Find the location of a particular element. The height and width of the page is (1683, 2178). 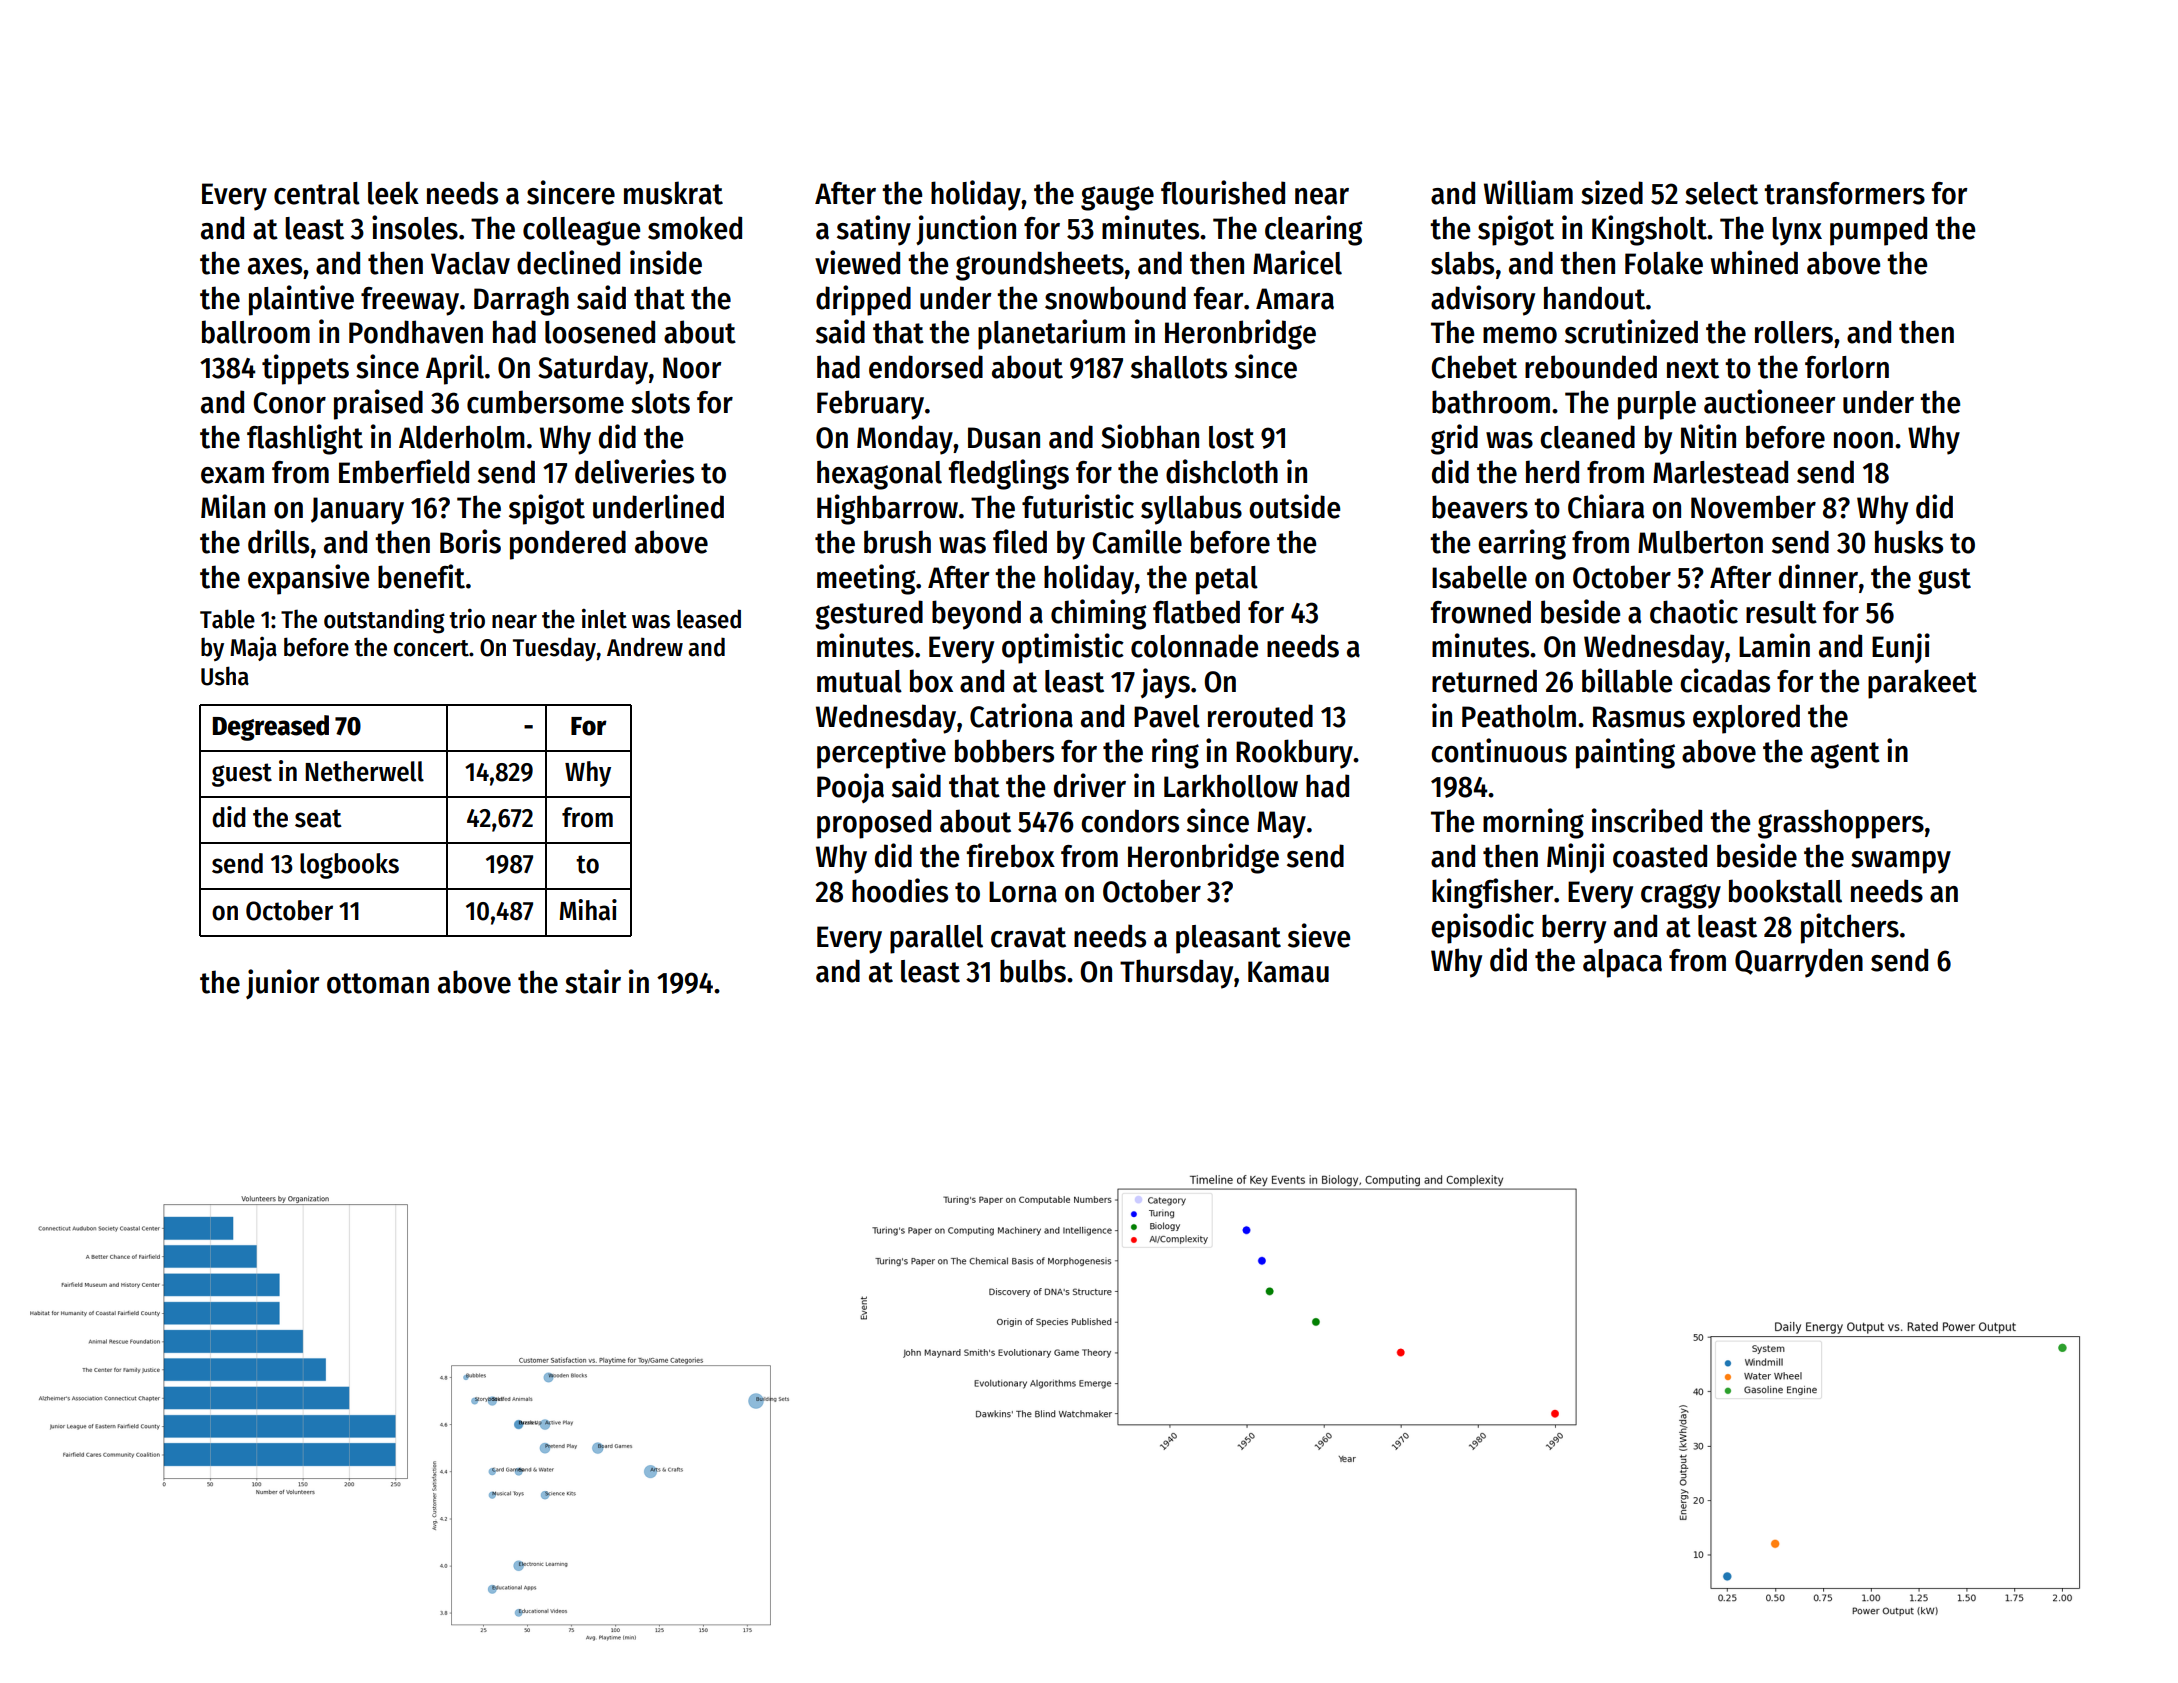

ottoman is located at coordinates (378, 983).
